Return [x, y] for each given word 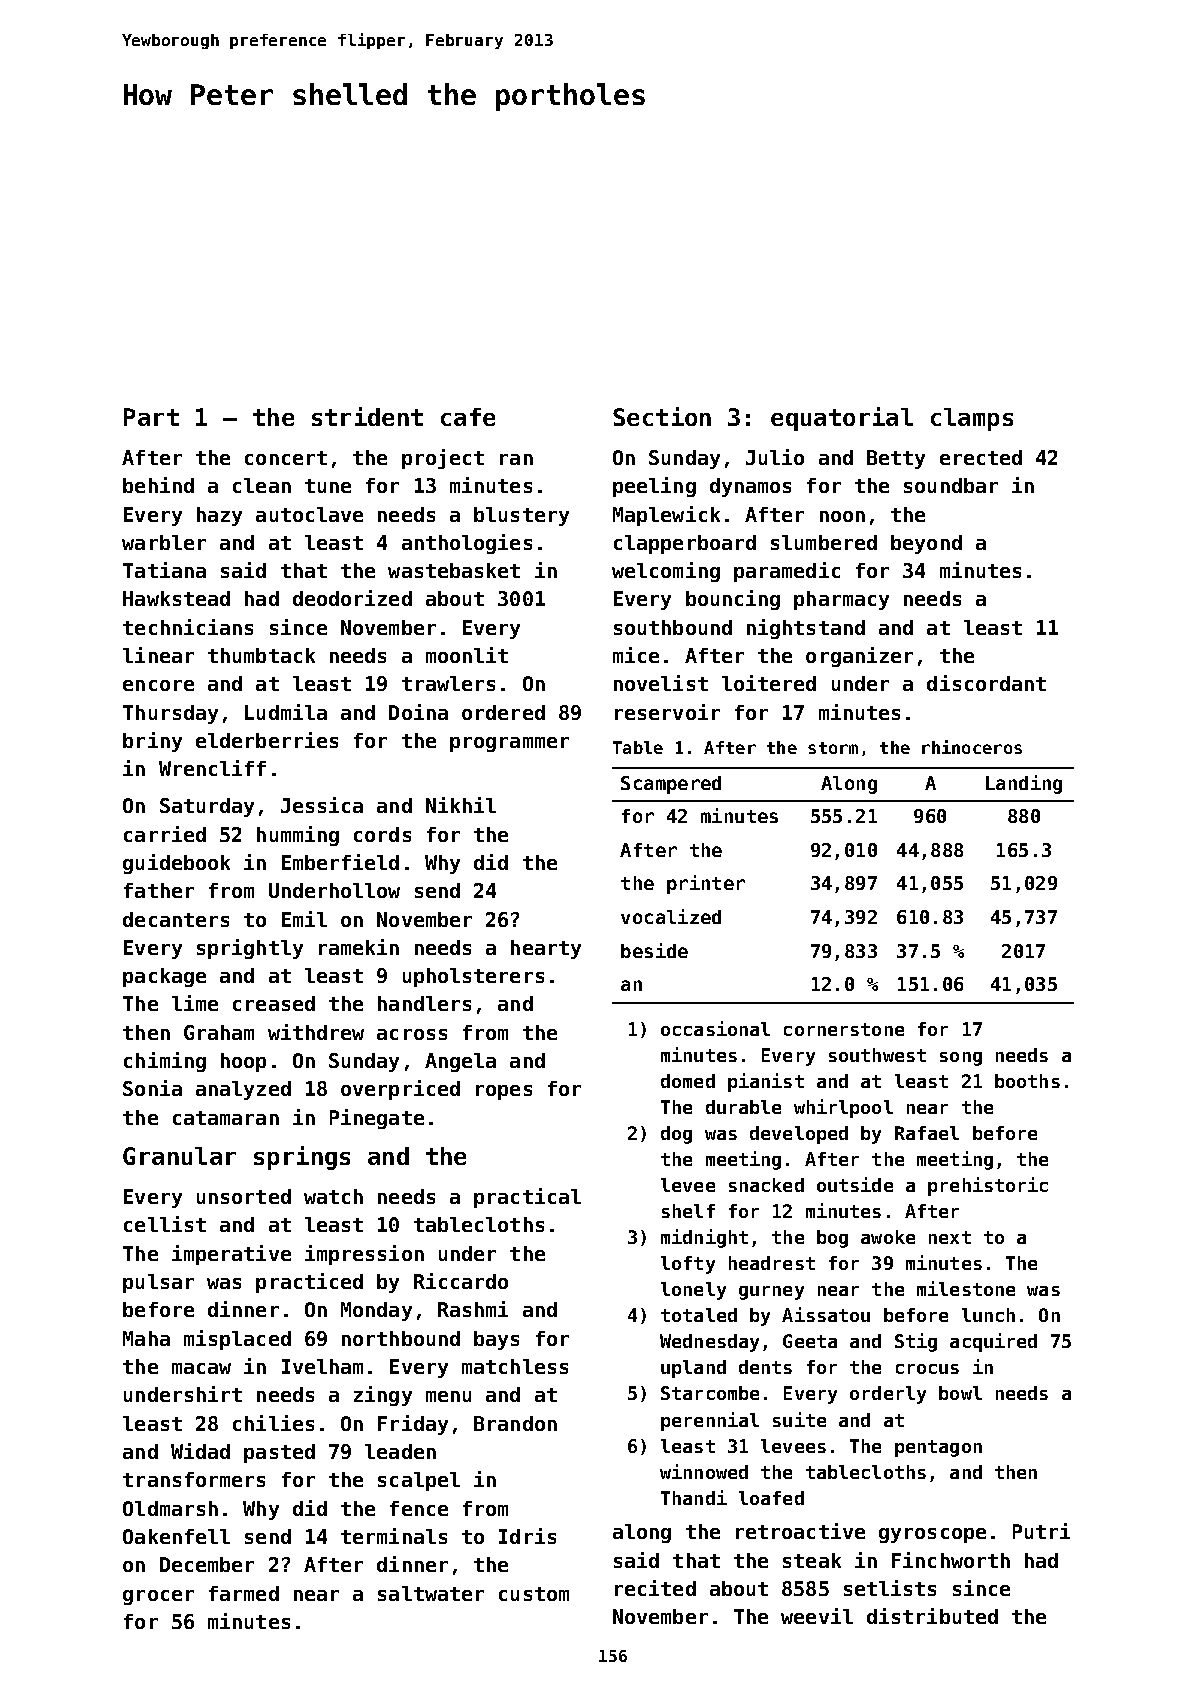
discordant [986, 683]
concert [286, 458]
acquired [993, 1342]
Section [662, 416]
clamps [972, 419]
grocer [158, 1597]
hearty [546, 949]
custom [534, 1594]
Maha [146, 1338]
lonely [693, 1291]
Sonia [152, 1088]
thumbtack [261, 655]
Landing [1024, 784]
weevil [817, 1616]
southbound [673, 627]
